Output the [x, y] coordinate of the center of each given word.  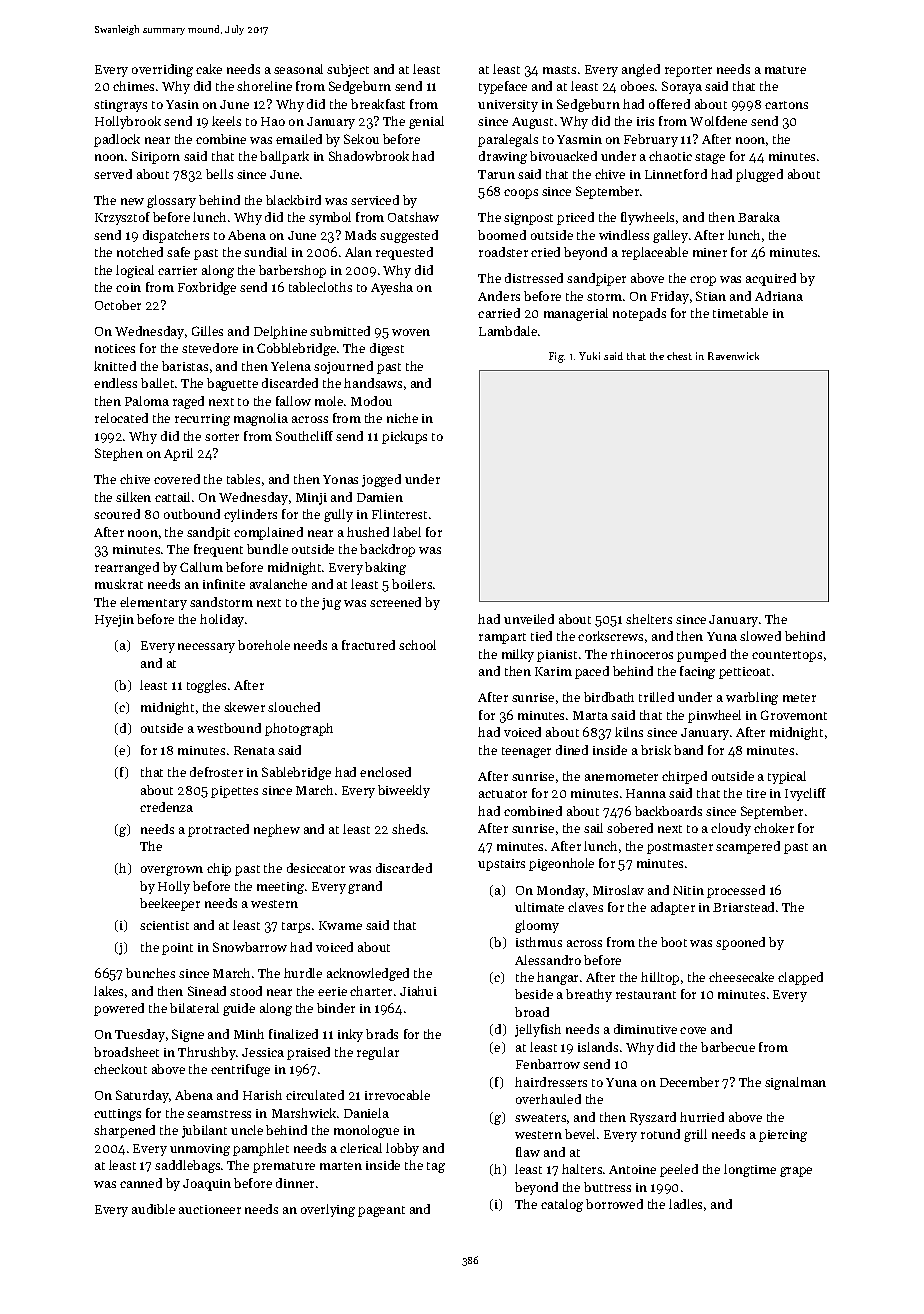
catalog [562, 1205]
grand [365, 887]
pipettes [234, 792]
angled [641, 70]
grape [796, 1172]
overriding [162, 70]
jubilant [204, 1131]
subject [348, 70]
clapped [800, 978]
